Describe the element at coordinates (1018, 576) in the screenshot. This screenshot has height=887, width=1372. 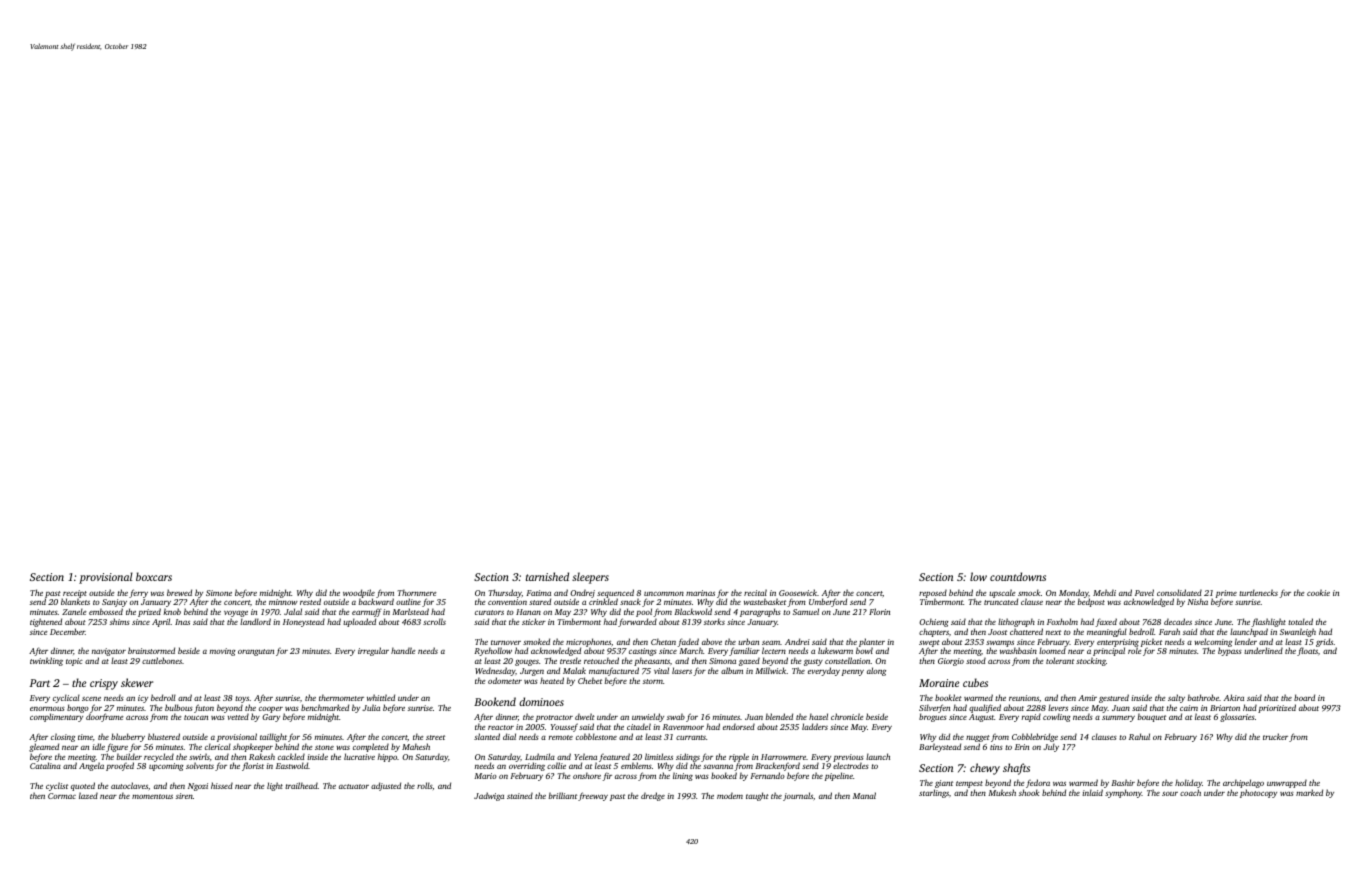
I see `countdowns` at that location.
